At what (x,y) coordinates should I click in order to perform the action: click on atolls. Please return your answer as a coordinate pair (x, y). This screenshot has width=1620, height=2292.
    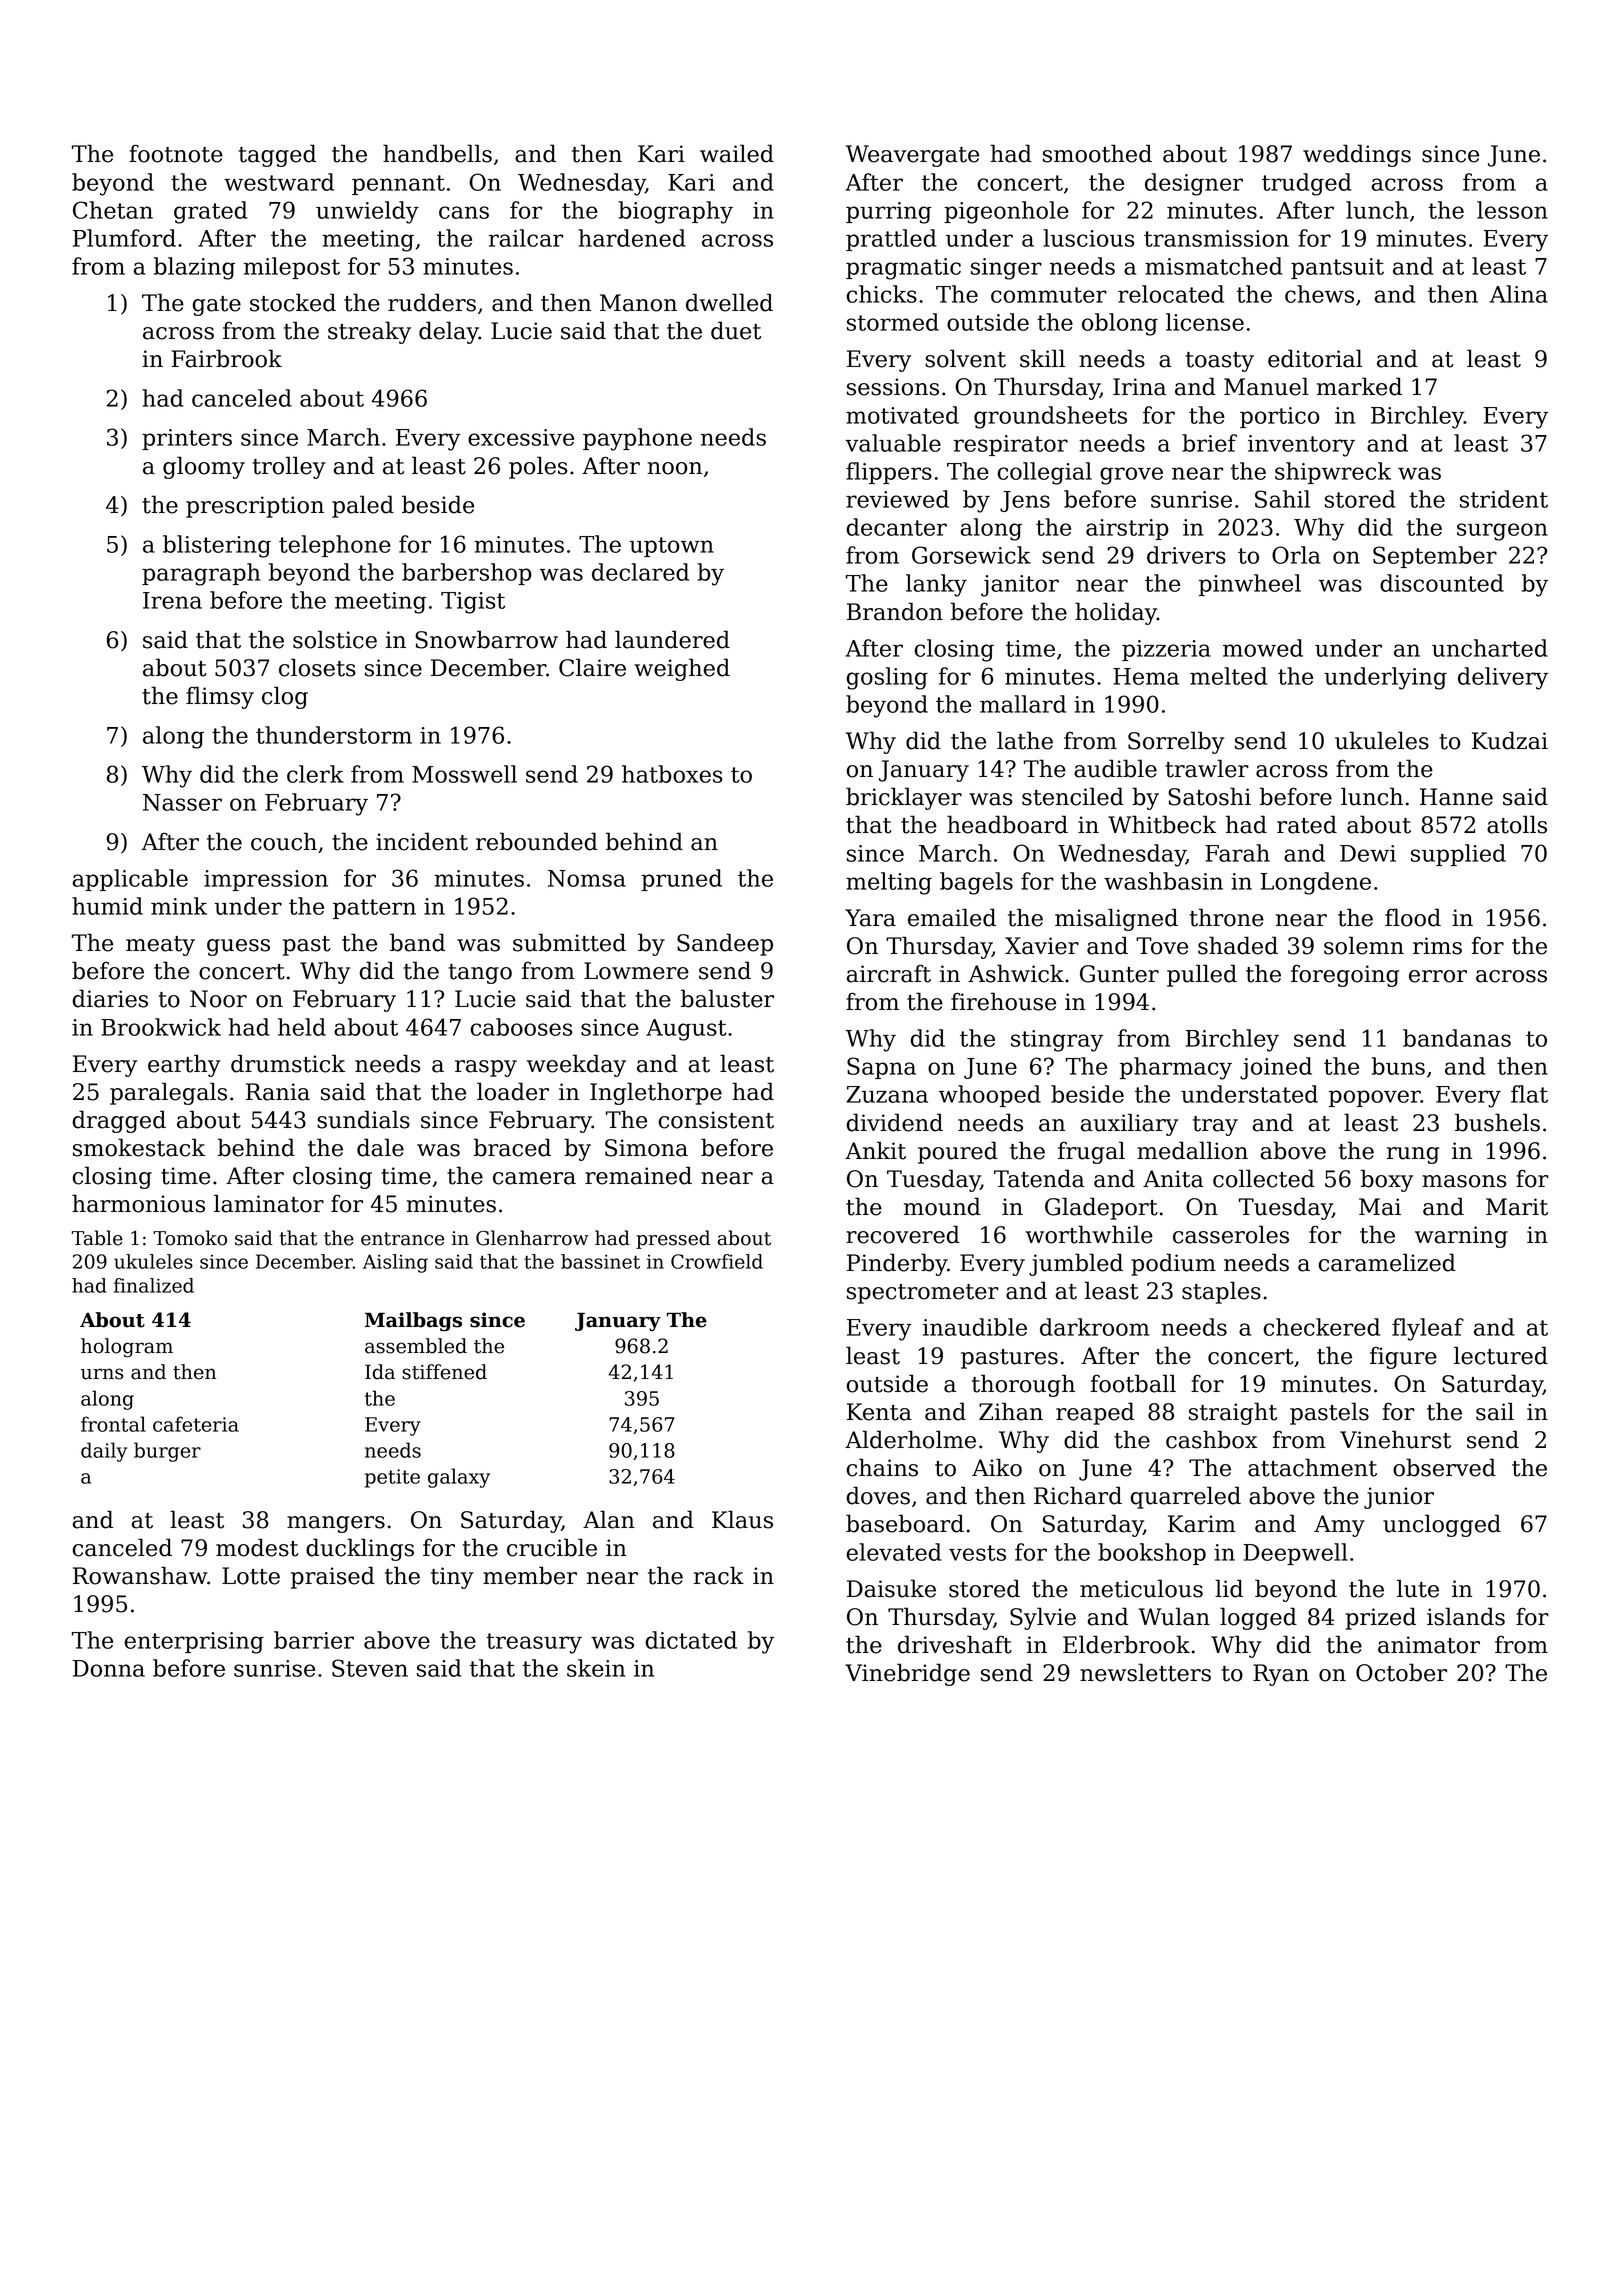
    Looking at the image, I should click on (1517, 824).
